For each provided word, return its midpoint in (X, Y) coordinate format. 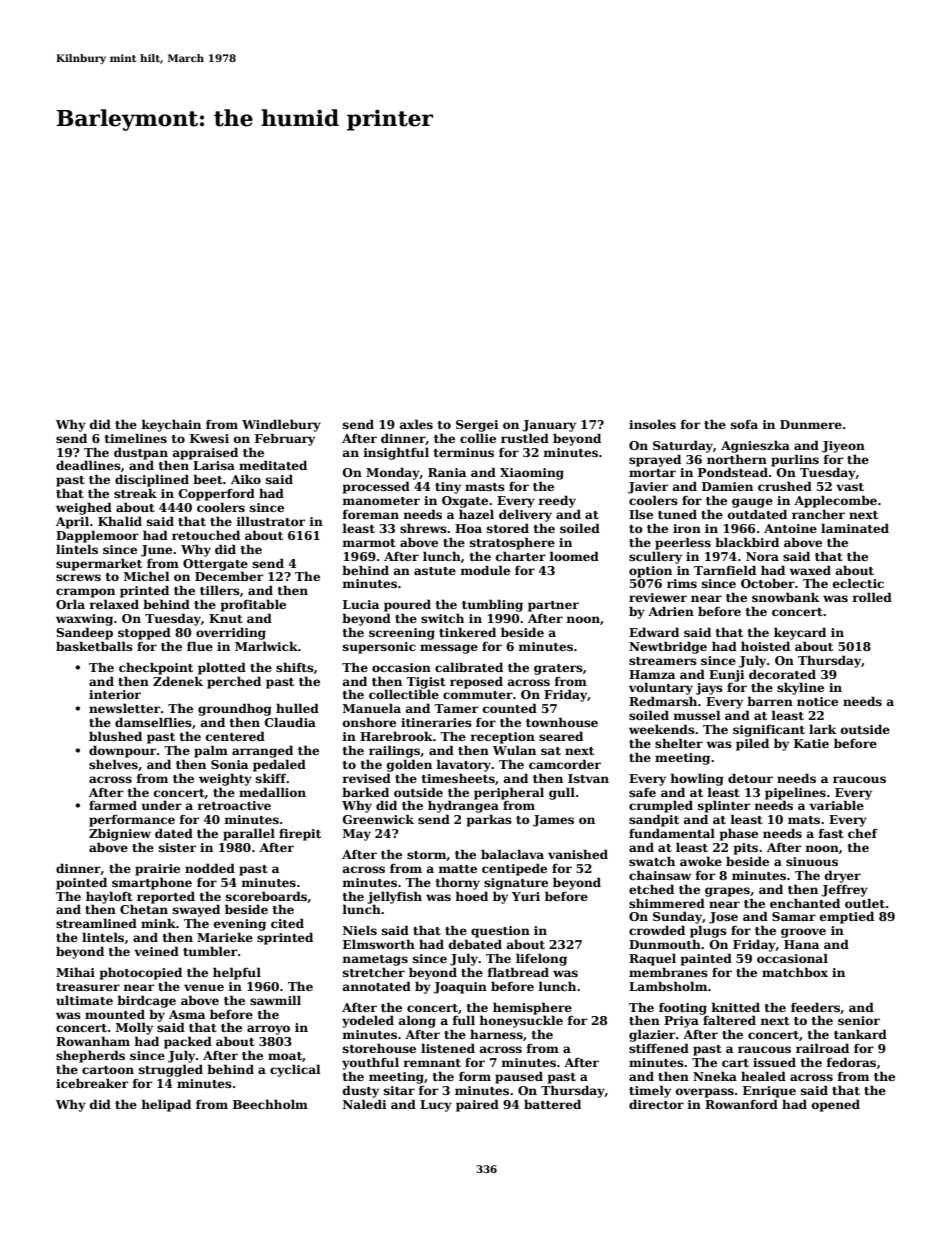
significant (769, 731)
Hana (801, 944)
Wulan (514, 750)
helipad (166, 1105)
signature (516, 884)
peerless (683, 543)
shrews (423, 528)
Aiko (246, 479)
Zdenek (178, 681)
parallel (249, 834)
